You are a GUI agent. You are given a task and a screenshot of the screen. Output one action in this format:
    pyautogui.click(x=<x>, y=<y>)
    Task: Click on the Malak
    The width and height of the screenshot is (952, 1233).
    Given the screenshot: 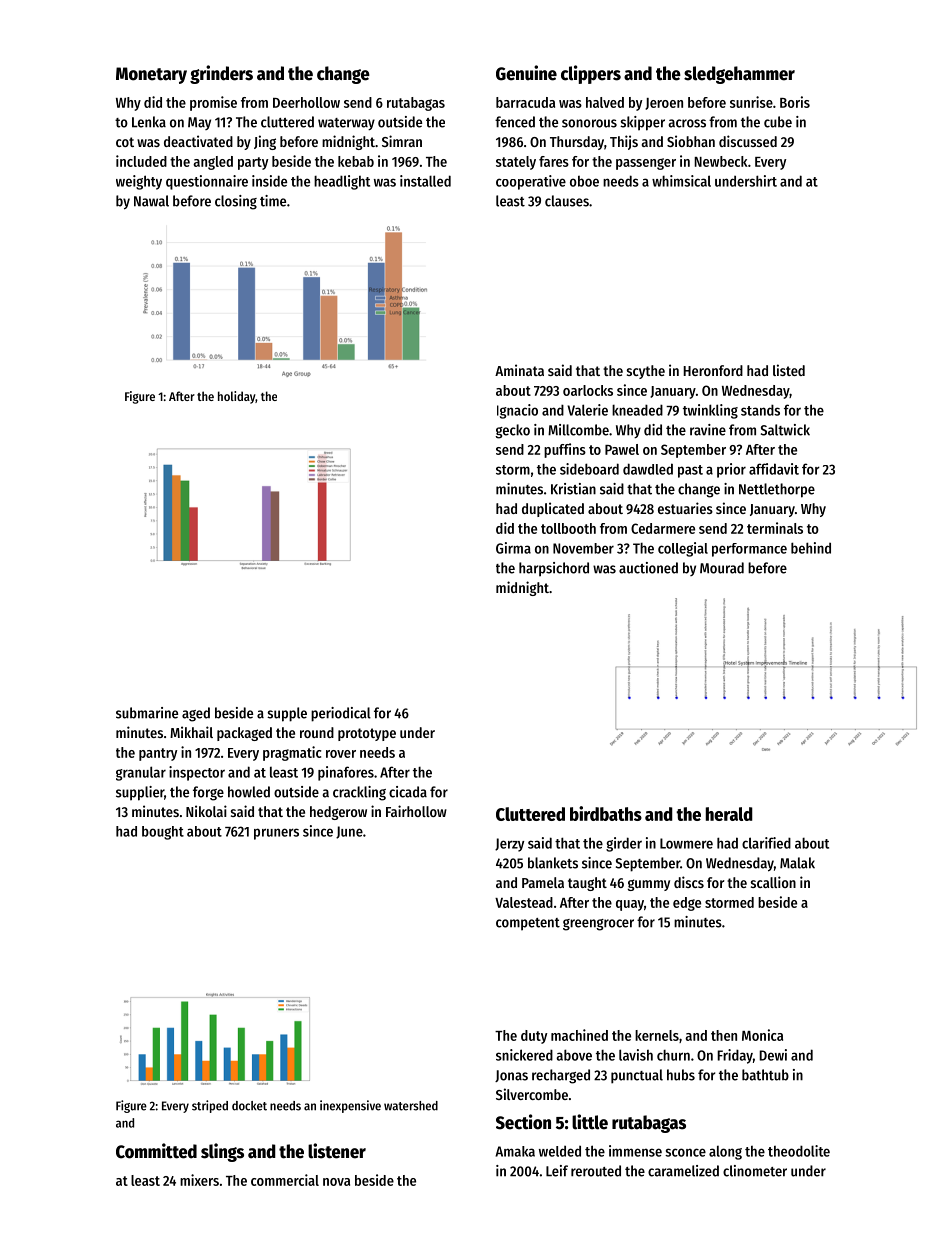 What is the action you would take?
    pyautogui.click(x=797, y=863)
